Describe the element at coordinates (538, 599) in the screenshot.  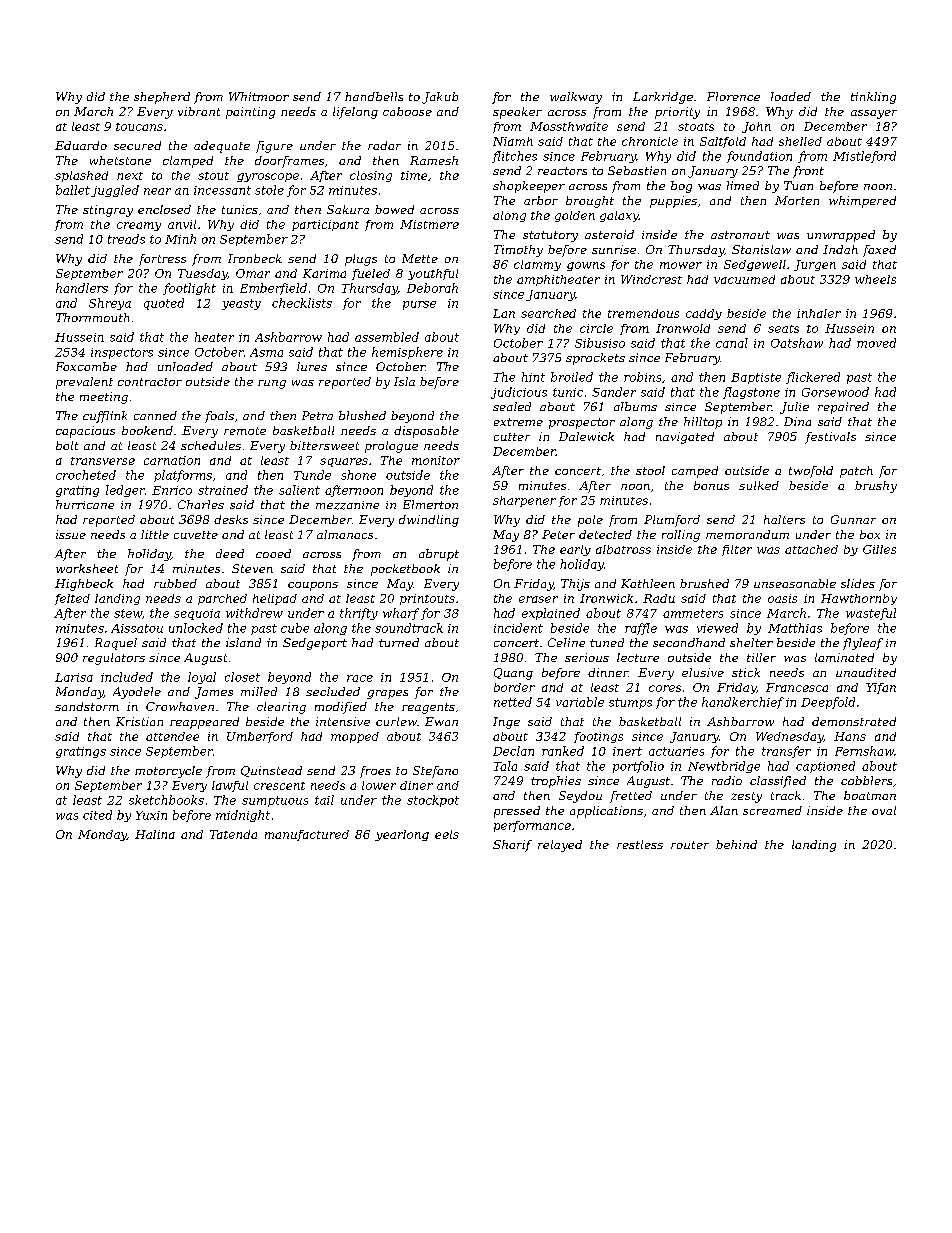
I see `eraser` at that location.
